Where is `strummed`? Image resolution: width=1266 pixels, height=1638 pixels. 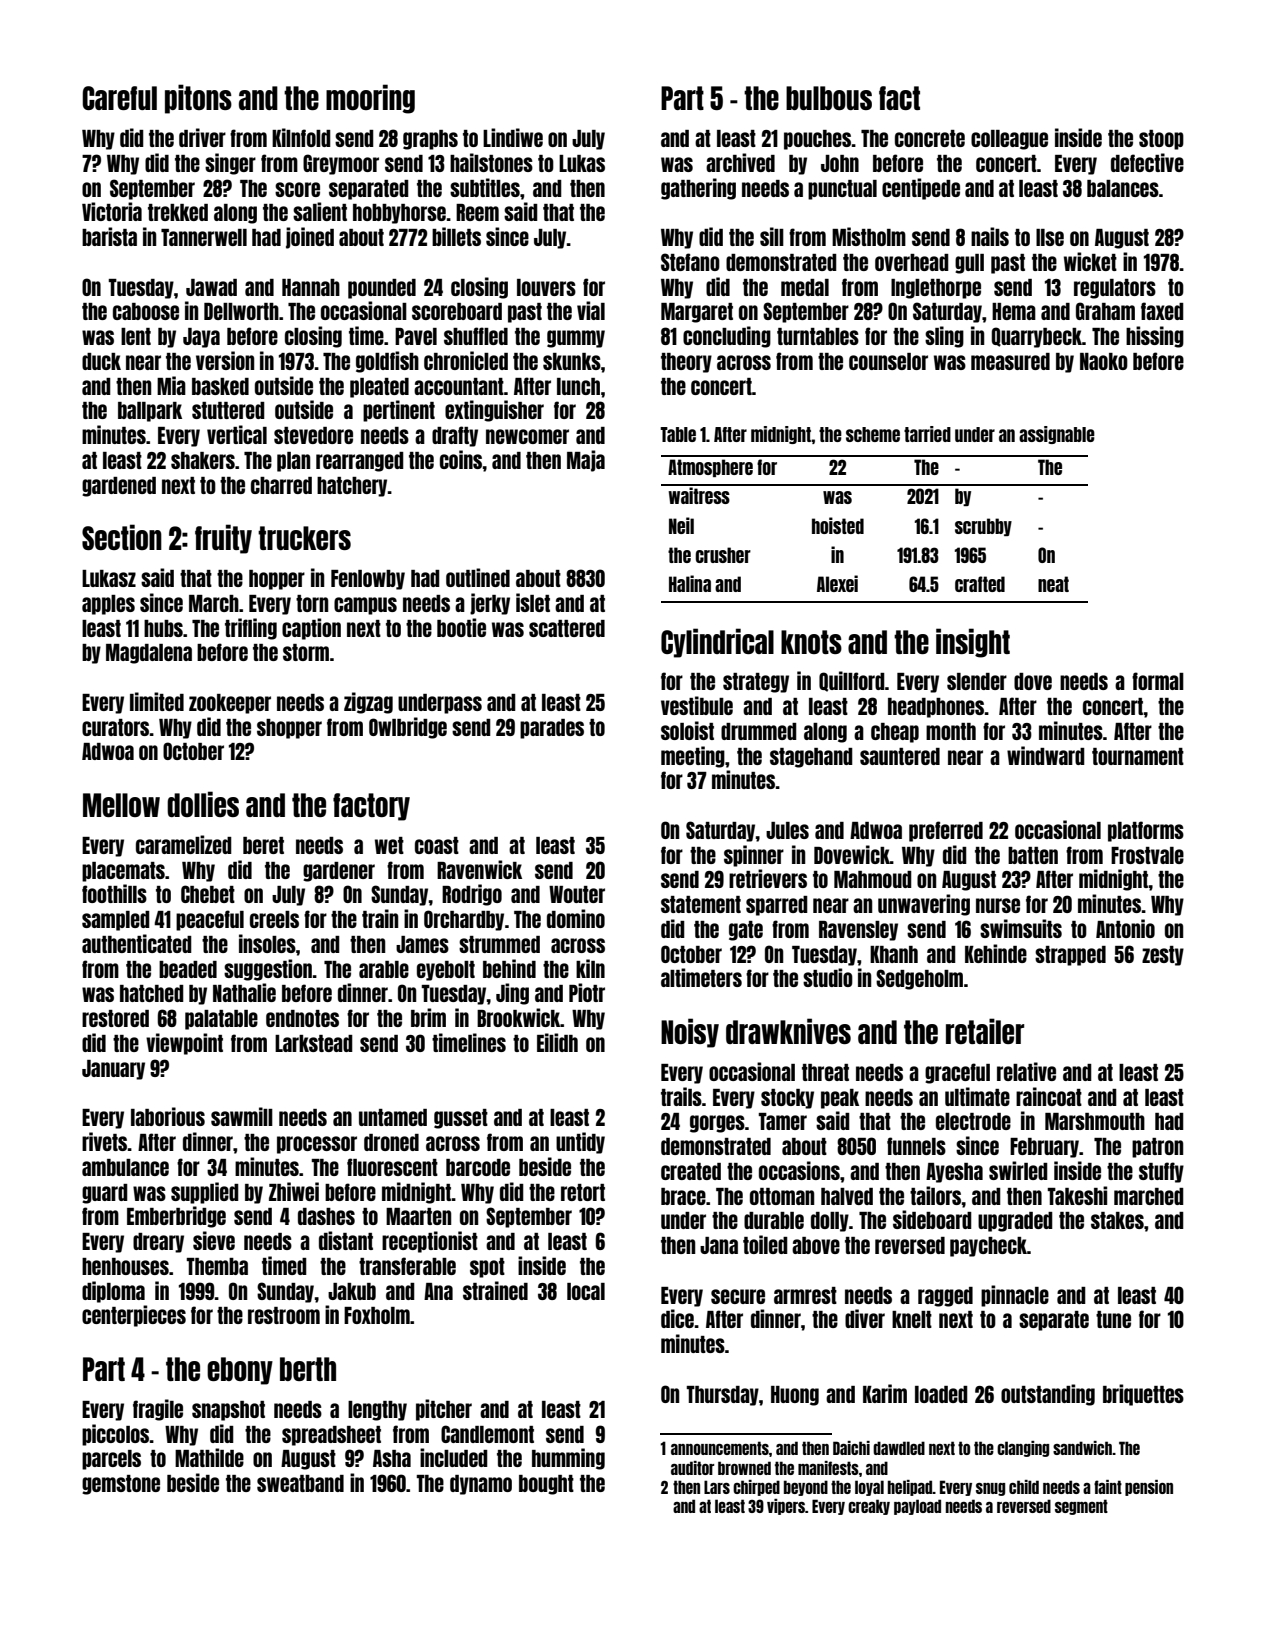 strummed is located at coordinates (499, 944).
